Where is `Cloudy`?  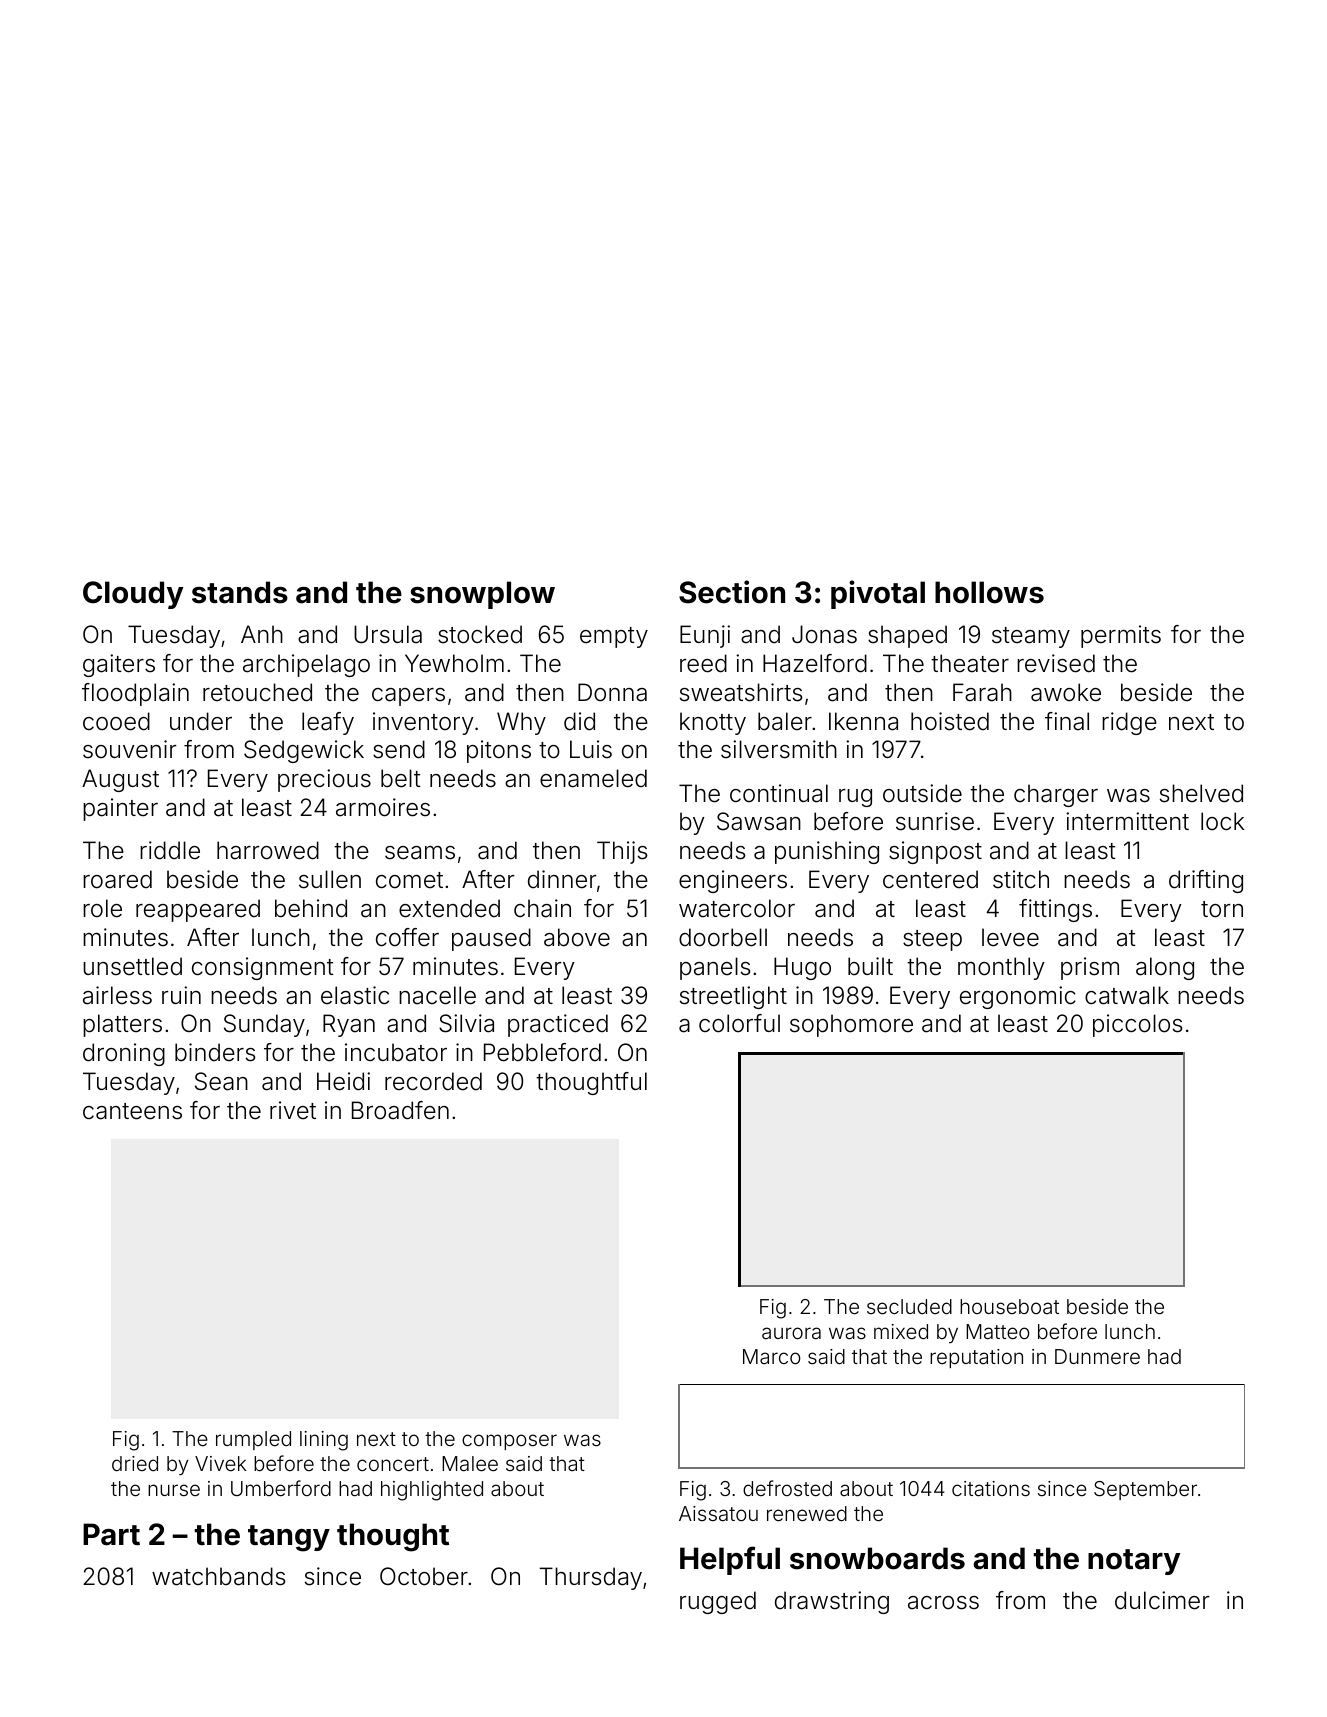
Cloudy is located at coordinates (133, 595).
